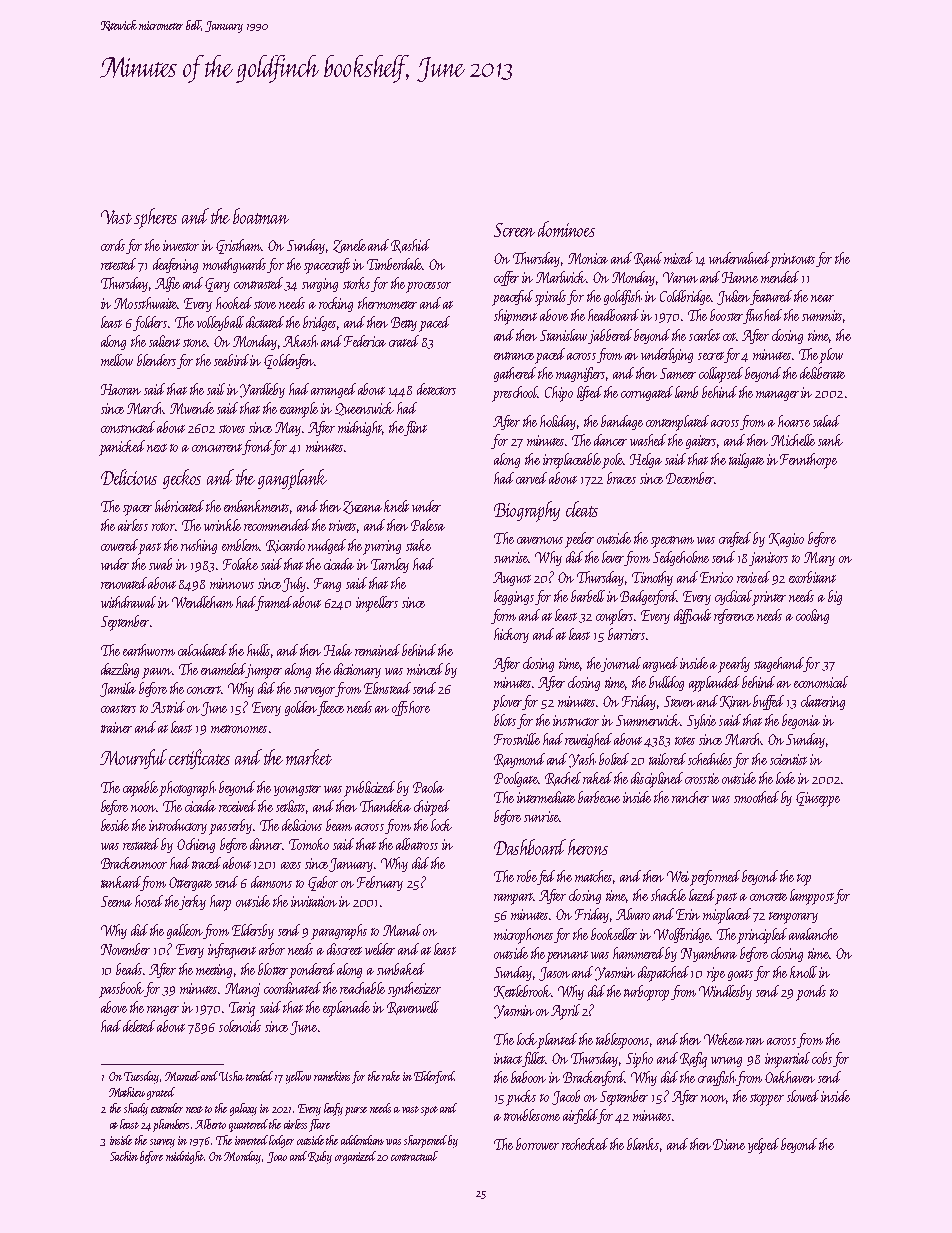 The width and height of the document is (952, 1233). I want to click on Rashid, so click(410, 246).
